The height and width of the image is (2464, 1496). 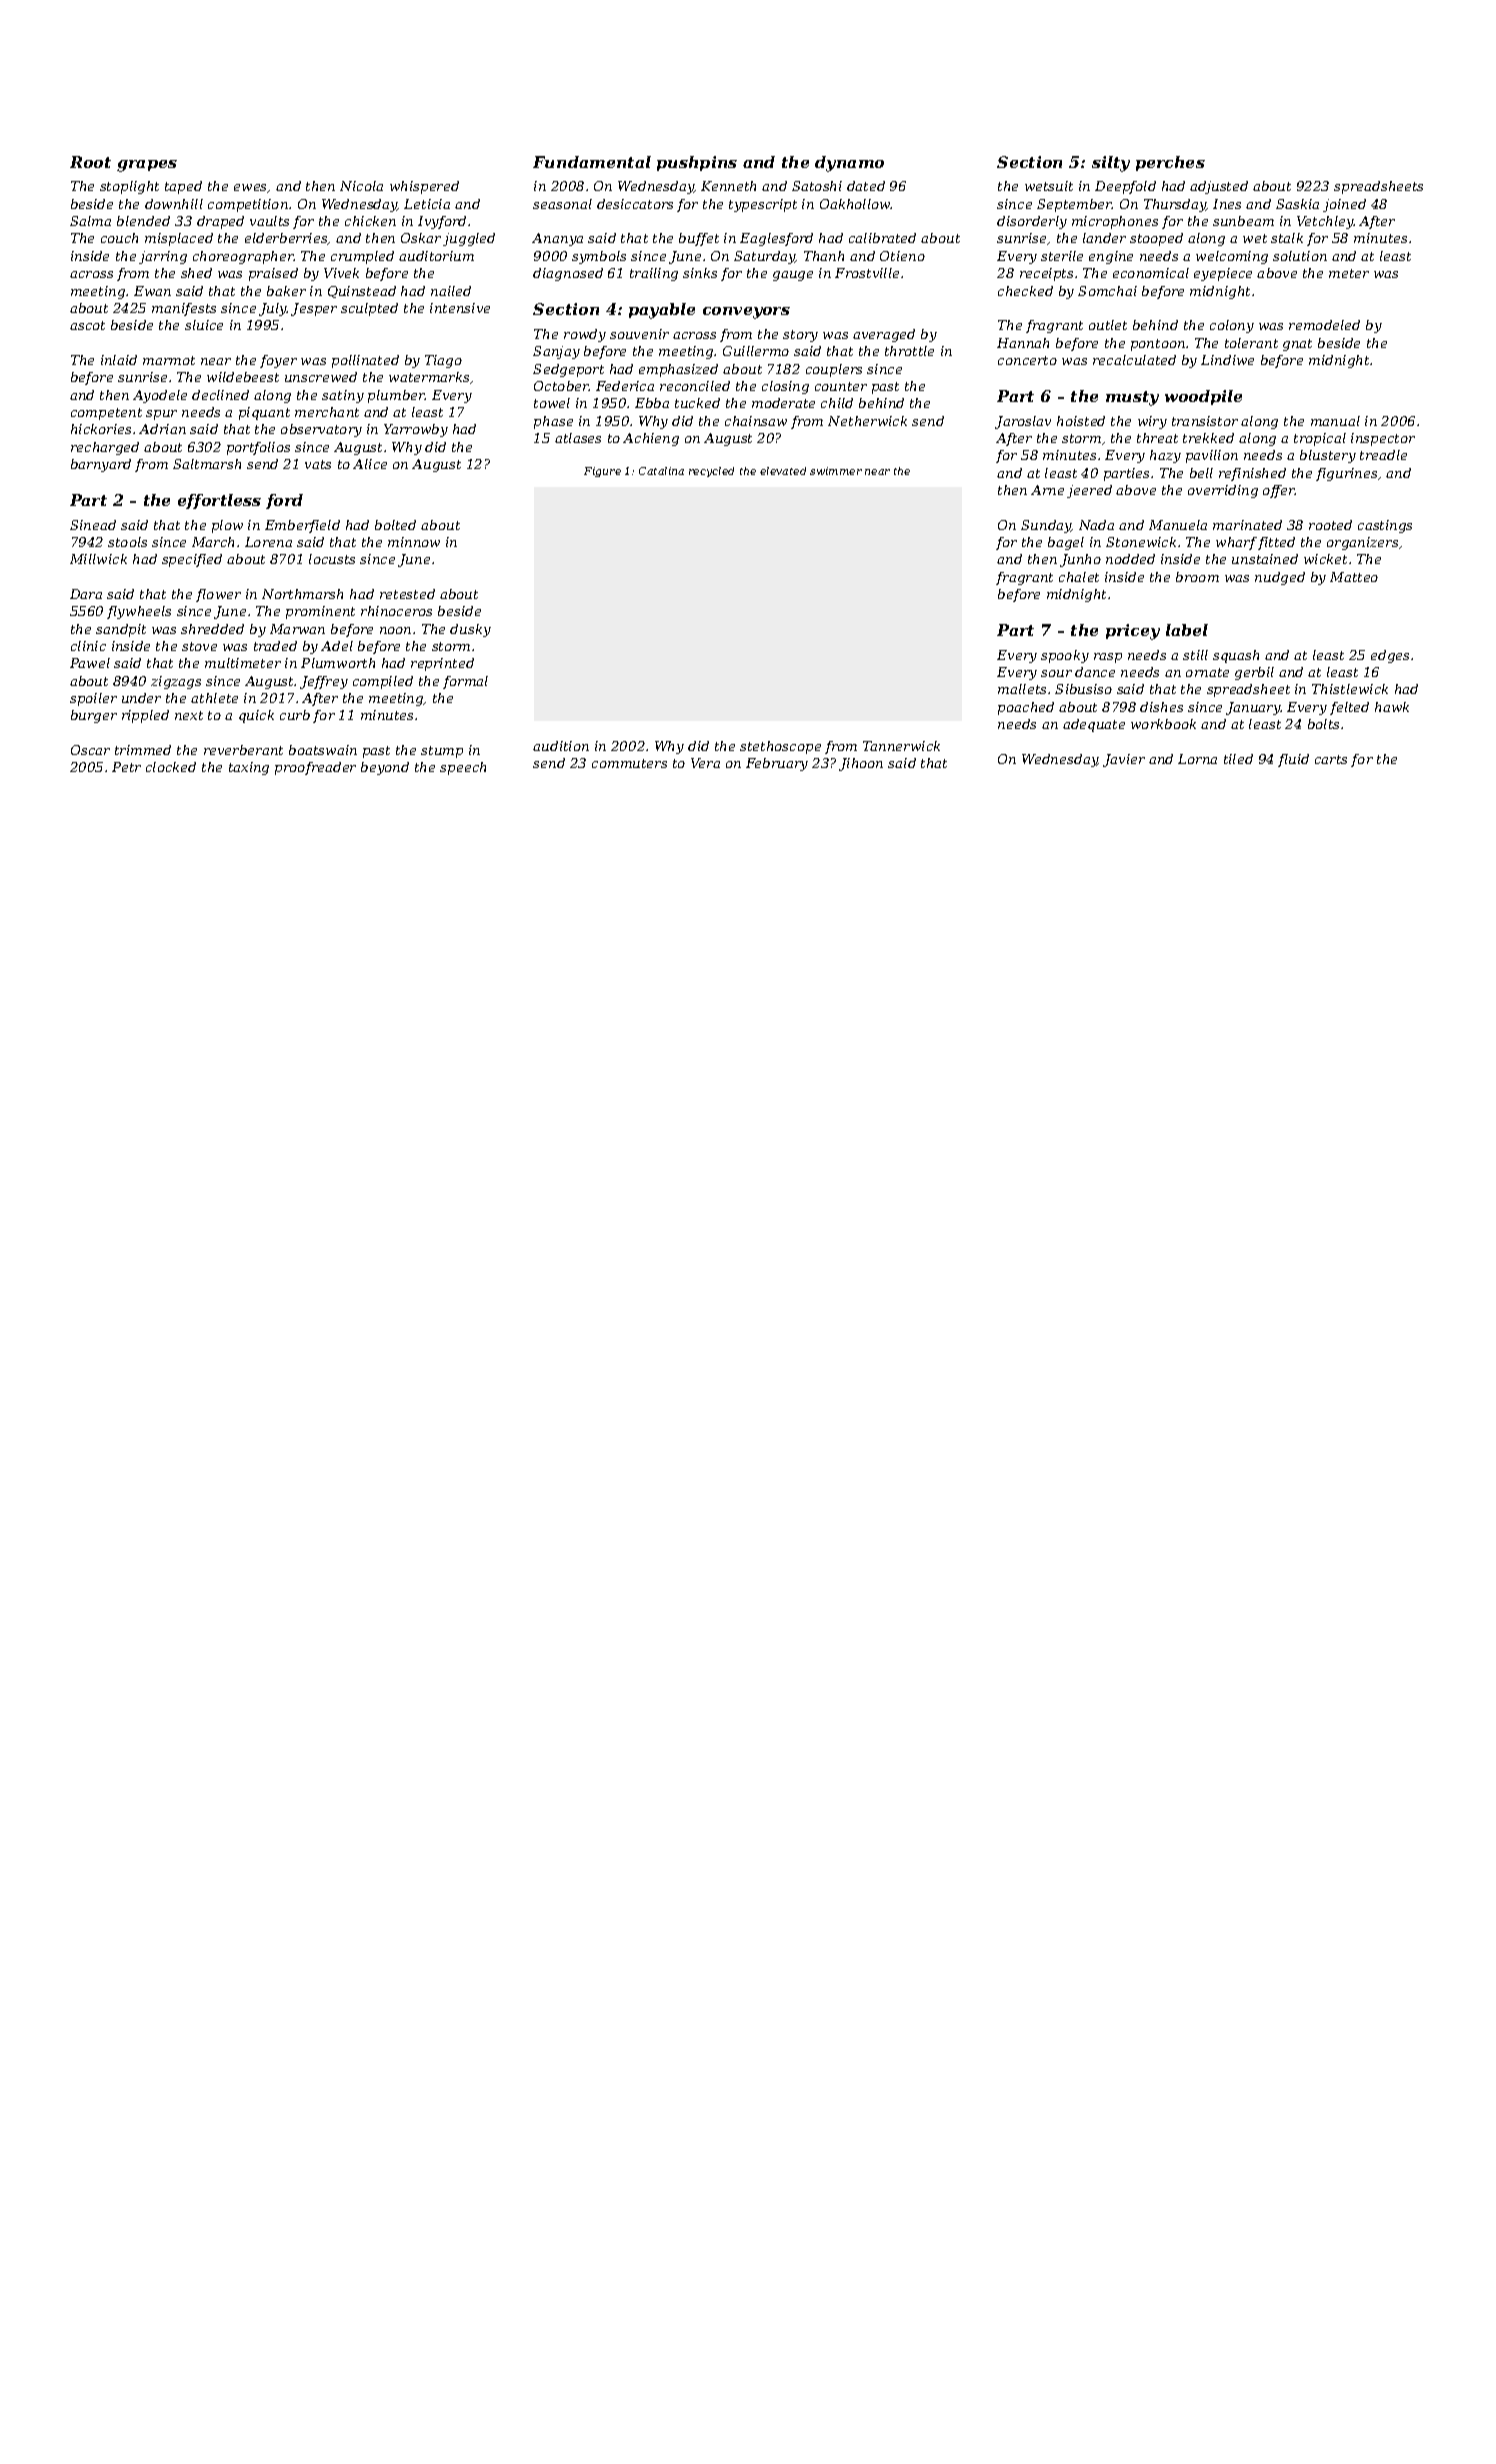 I want to click on threat, so click(x=1157, y=438).
